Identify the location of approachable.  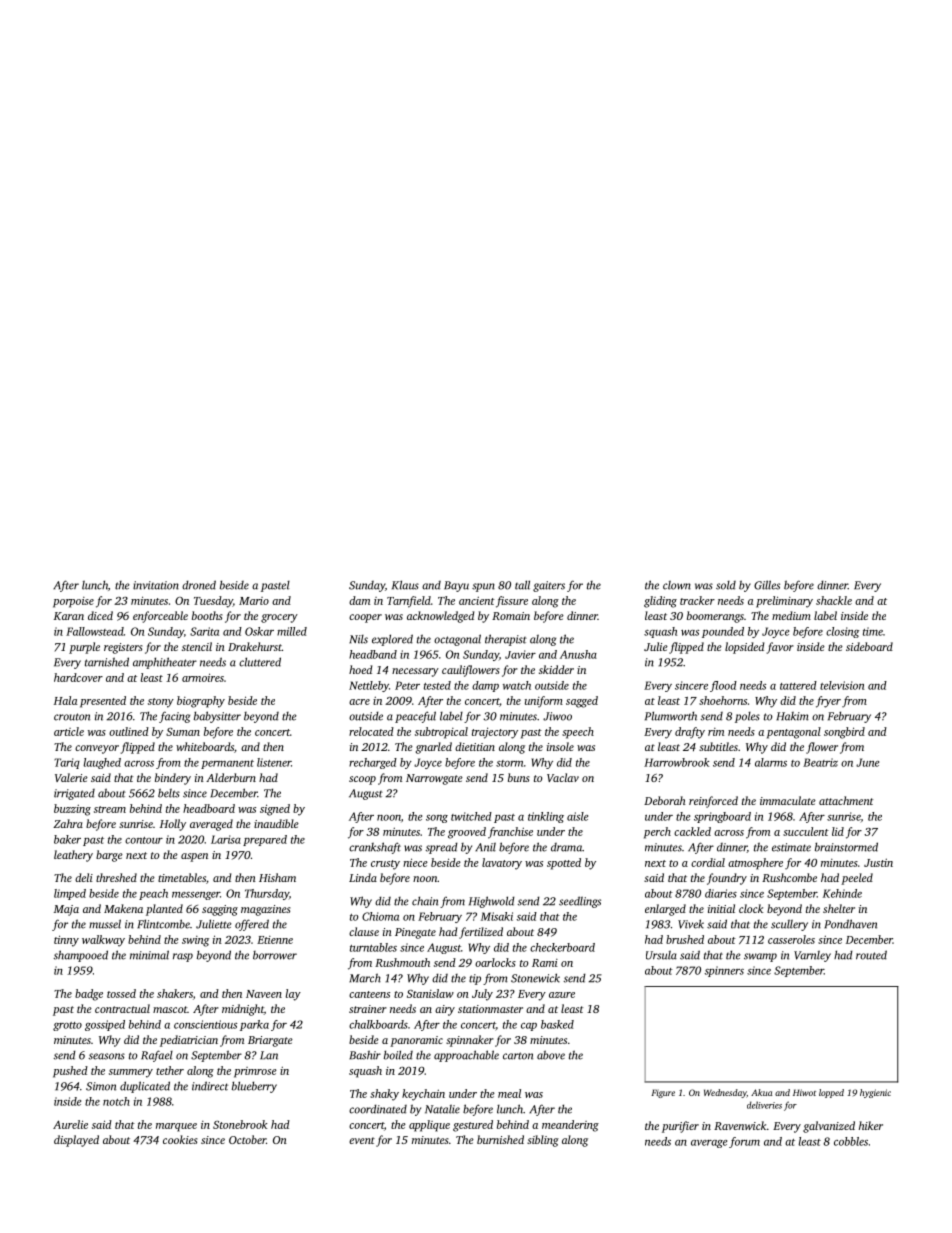
(466, 1056).
